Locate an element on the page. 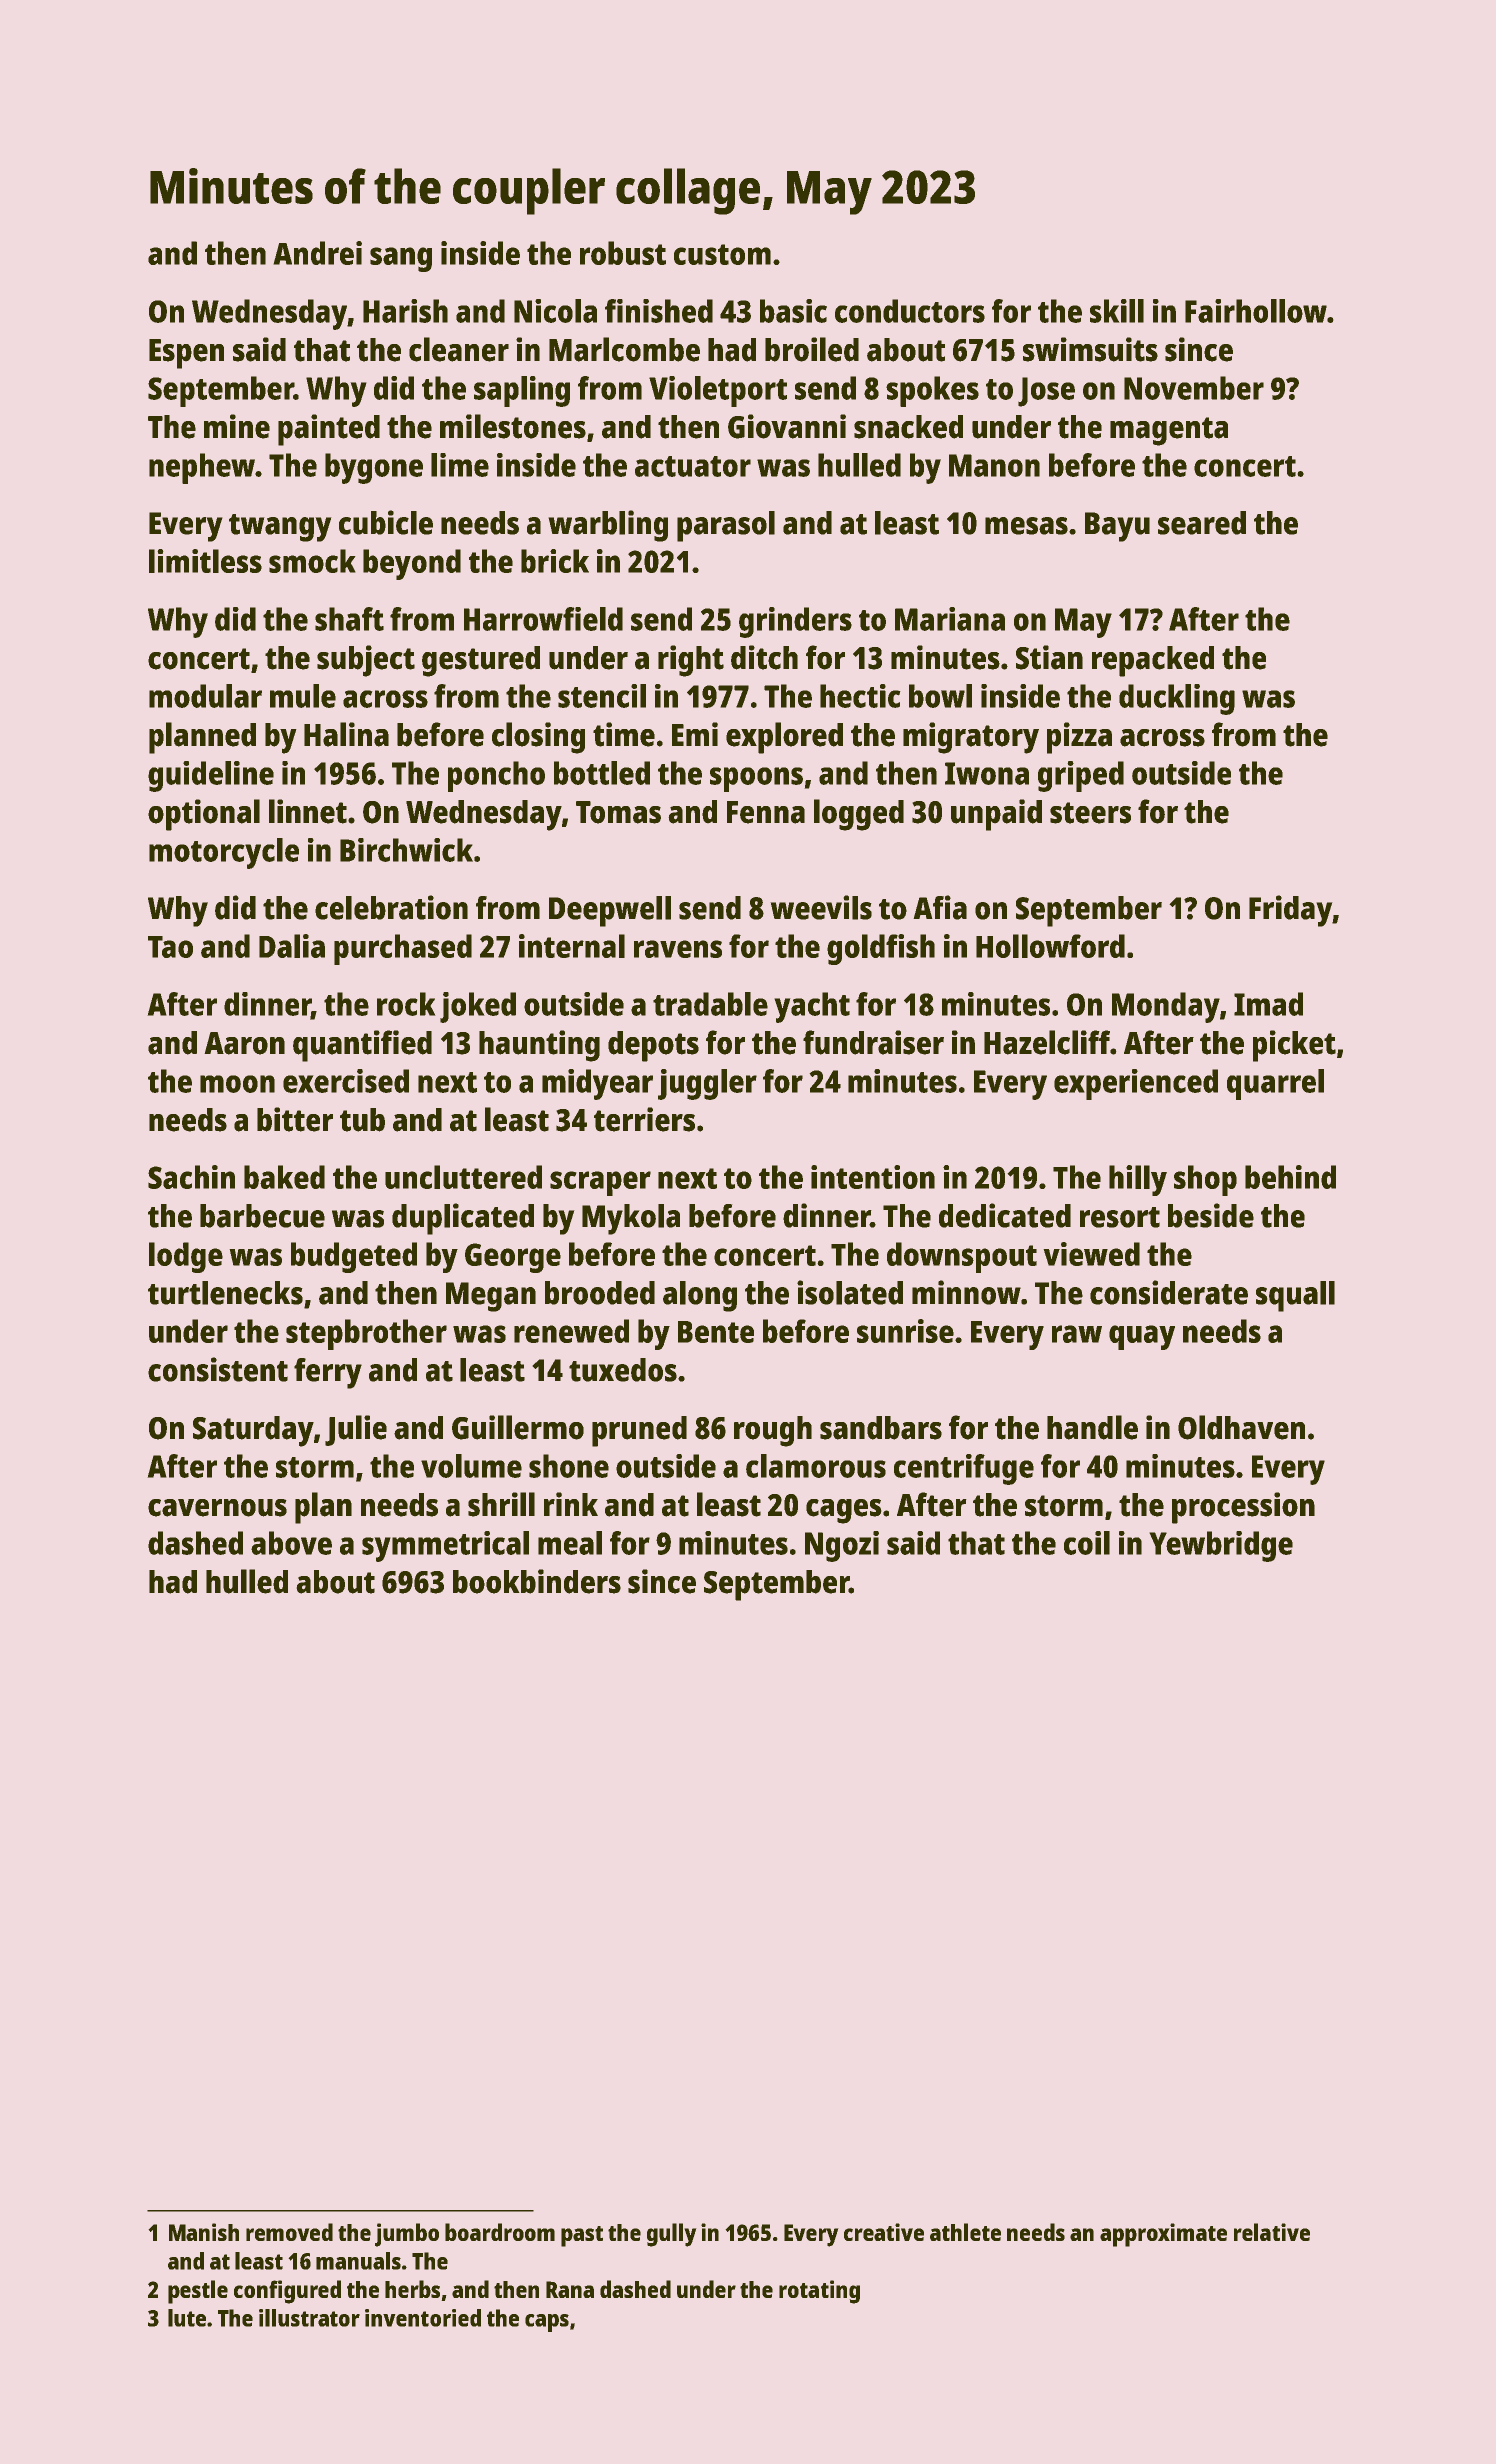 The image size is (1496, 2464). custom is located at coordinates (722, 254).
